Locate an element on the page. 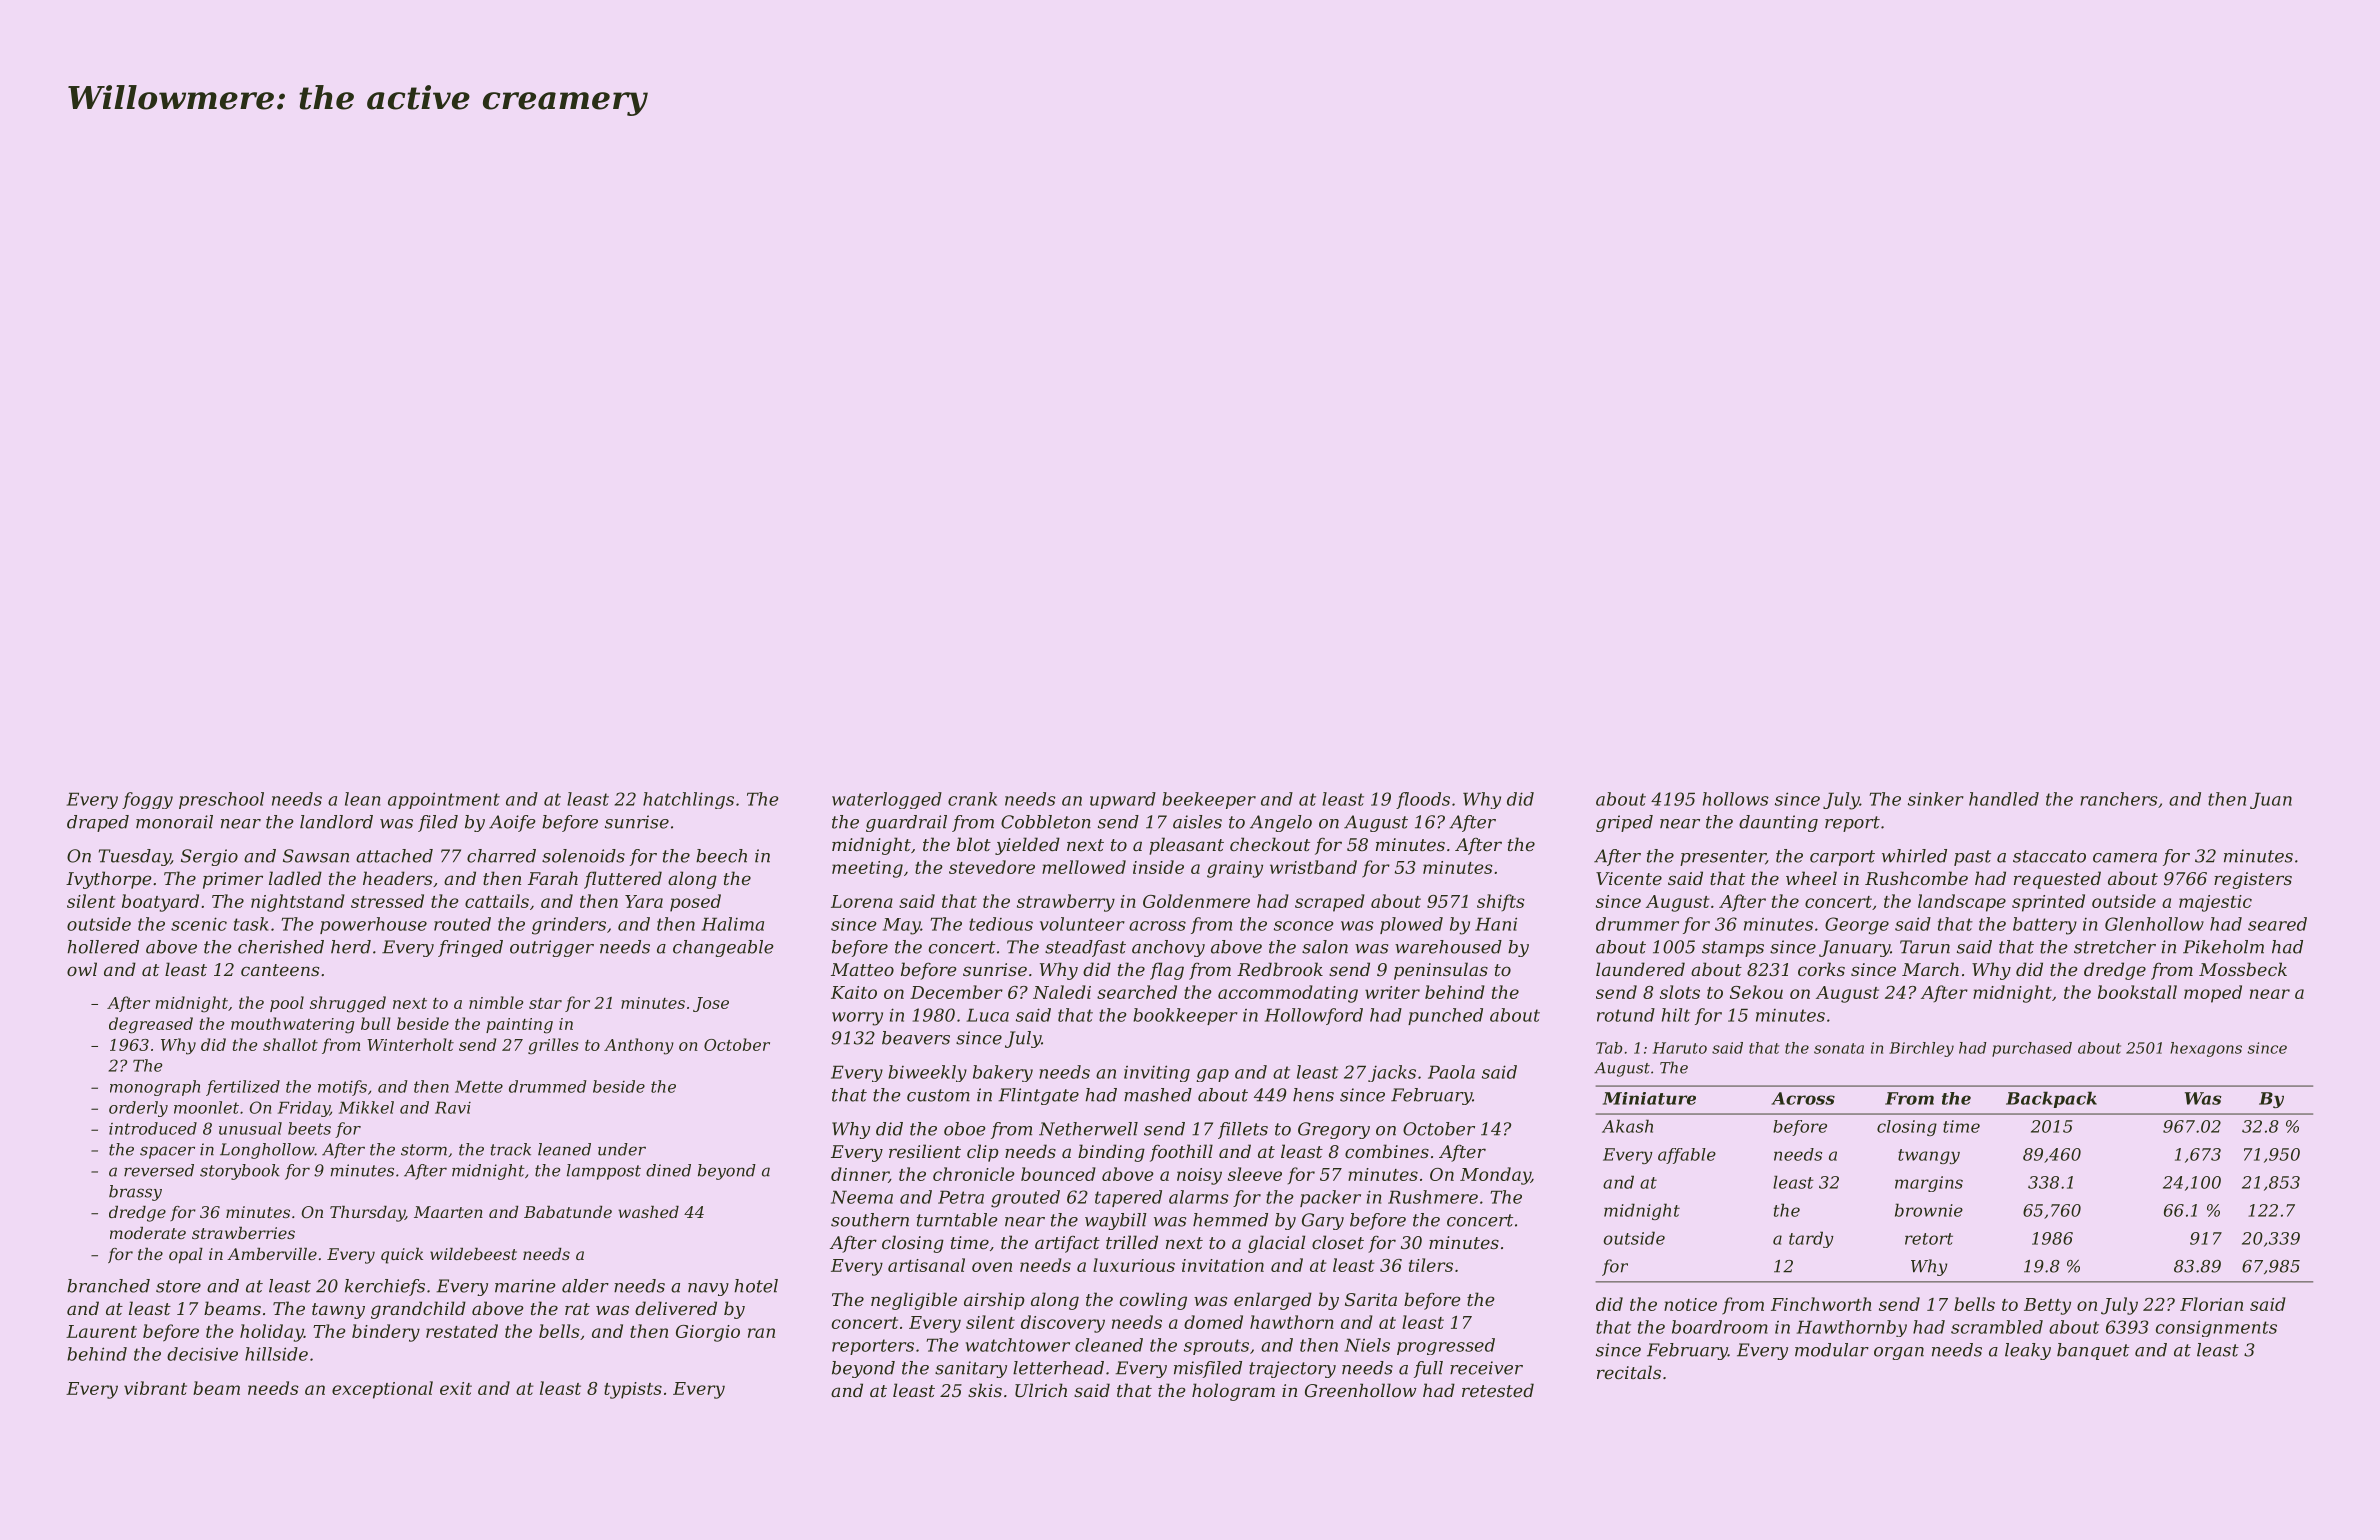  Luca is located at coordinates (988, 1015).
